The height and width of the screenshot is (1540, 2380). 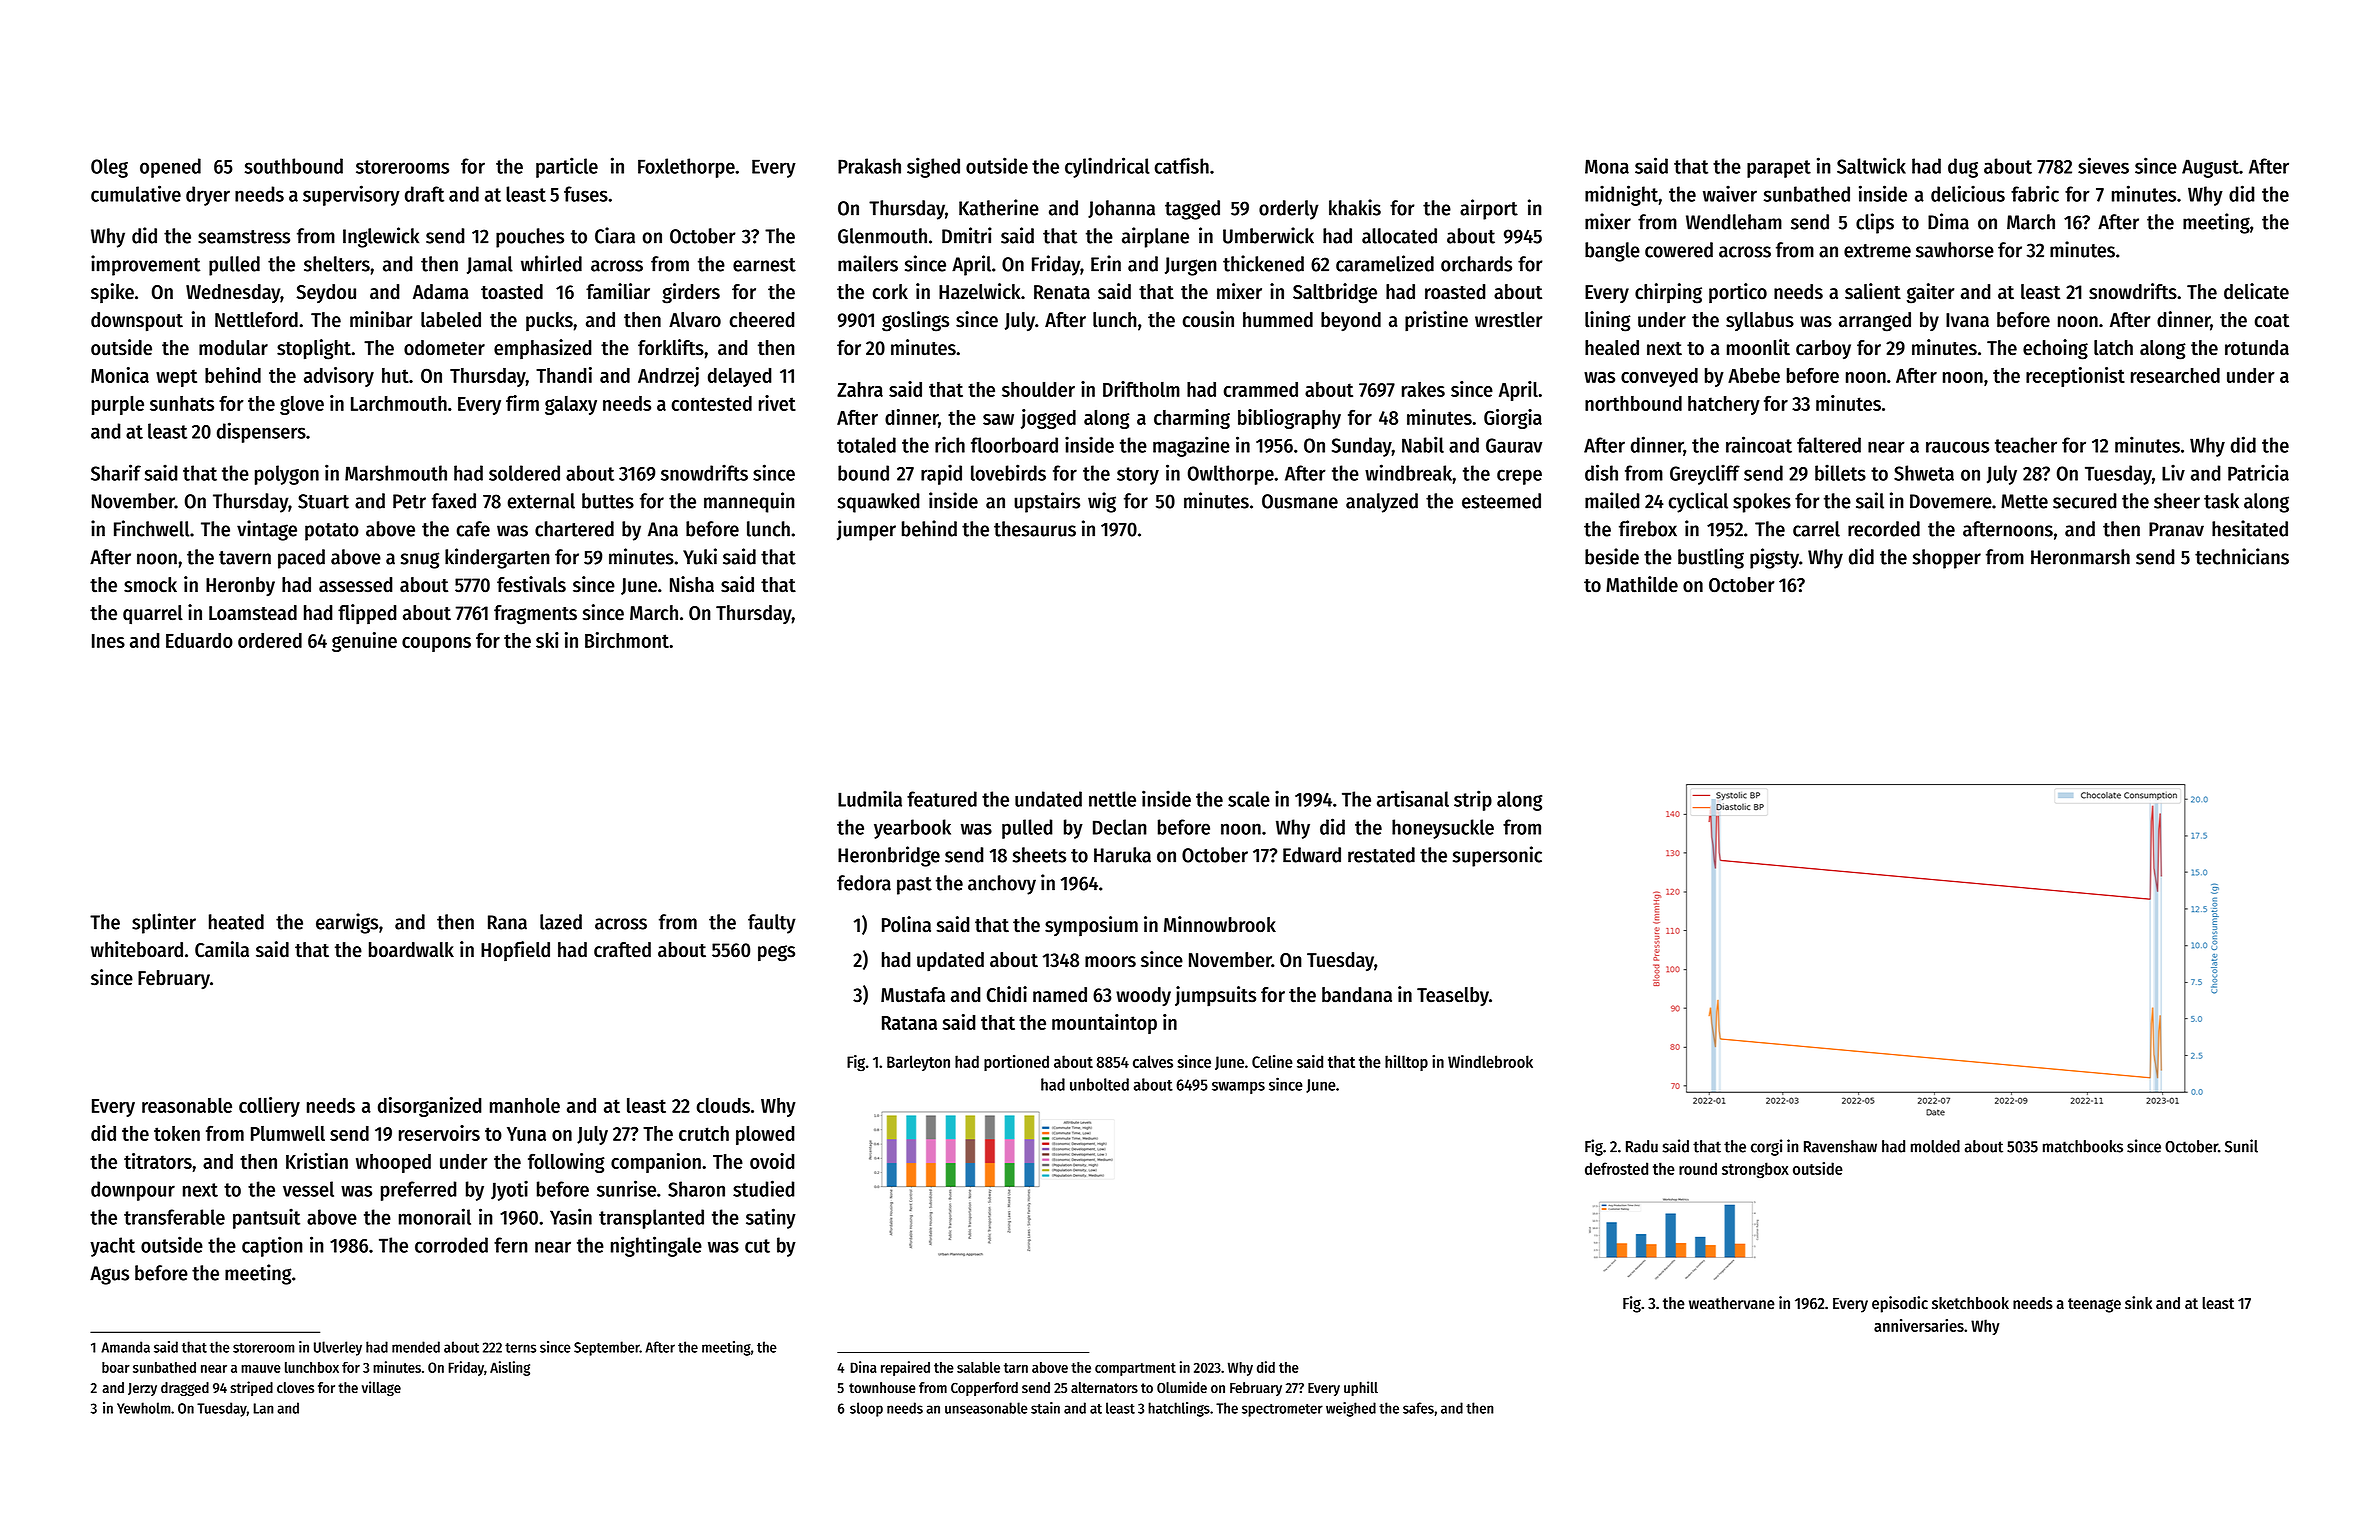 What do you see at coordinates (986, 1408) in the screenshot?
I see `unseasonable` at bounding box center [986, 1408].
